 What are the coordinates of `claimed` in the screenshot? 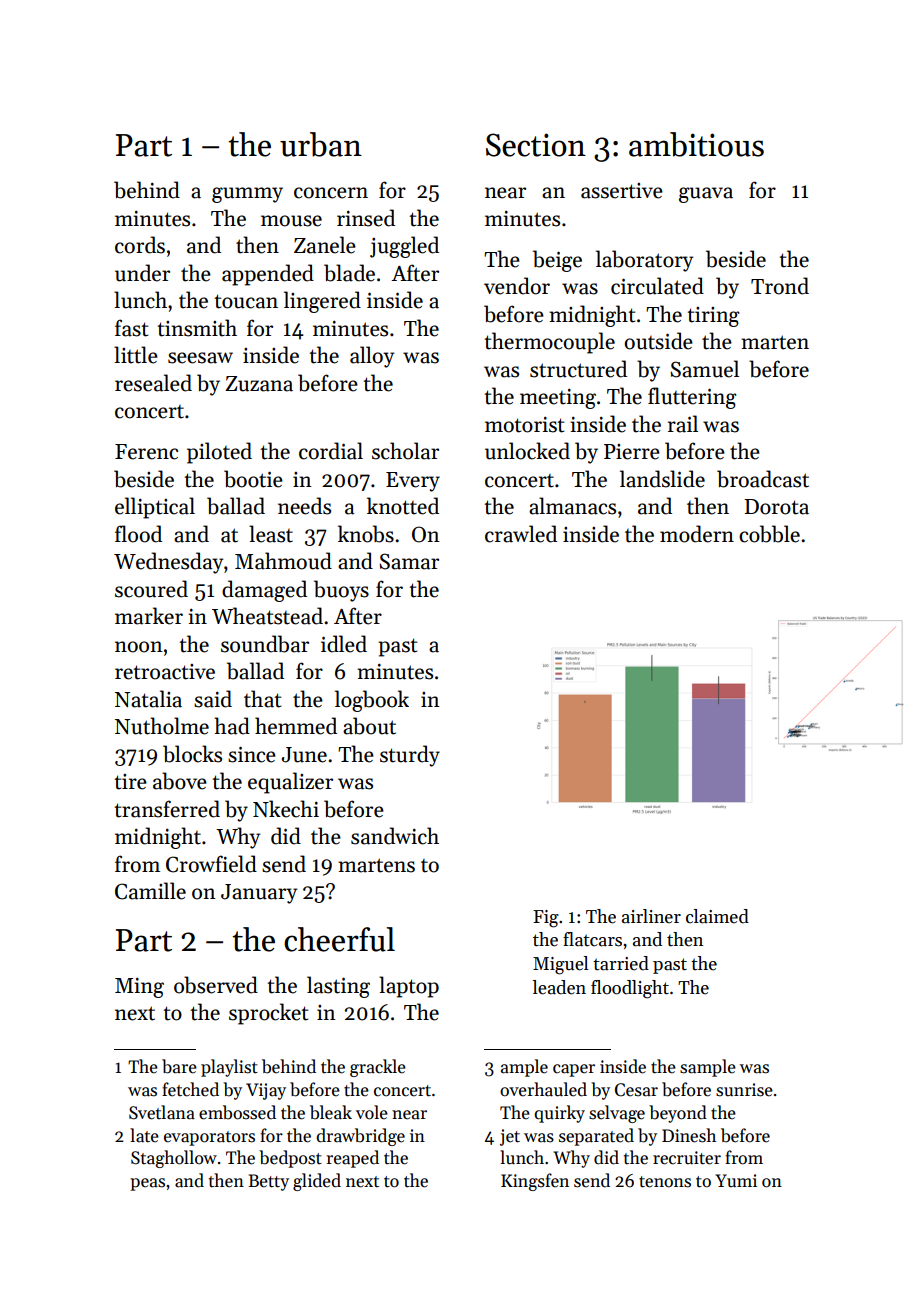 It's located at (717, 916).
